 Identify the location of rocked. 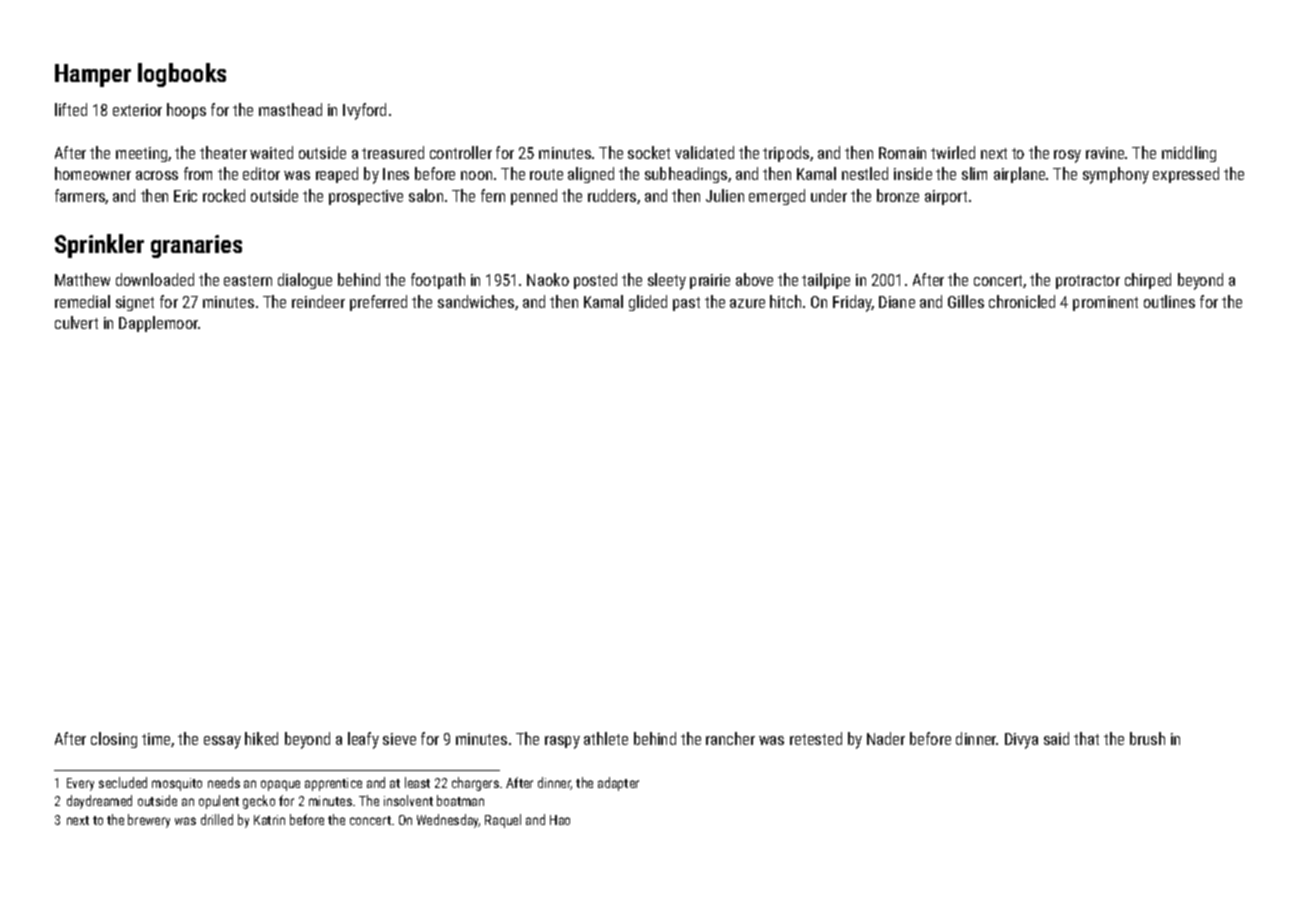
(224, 195).
